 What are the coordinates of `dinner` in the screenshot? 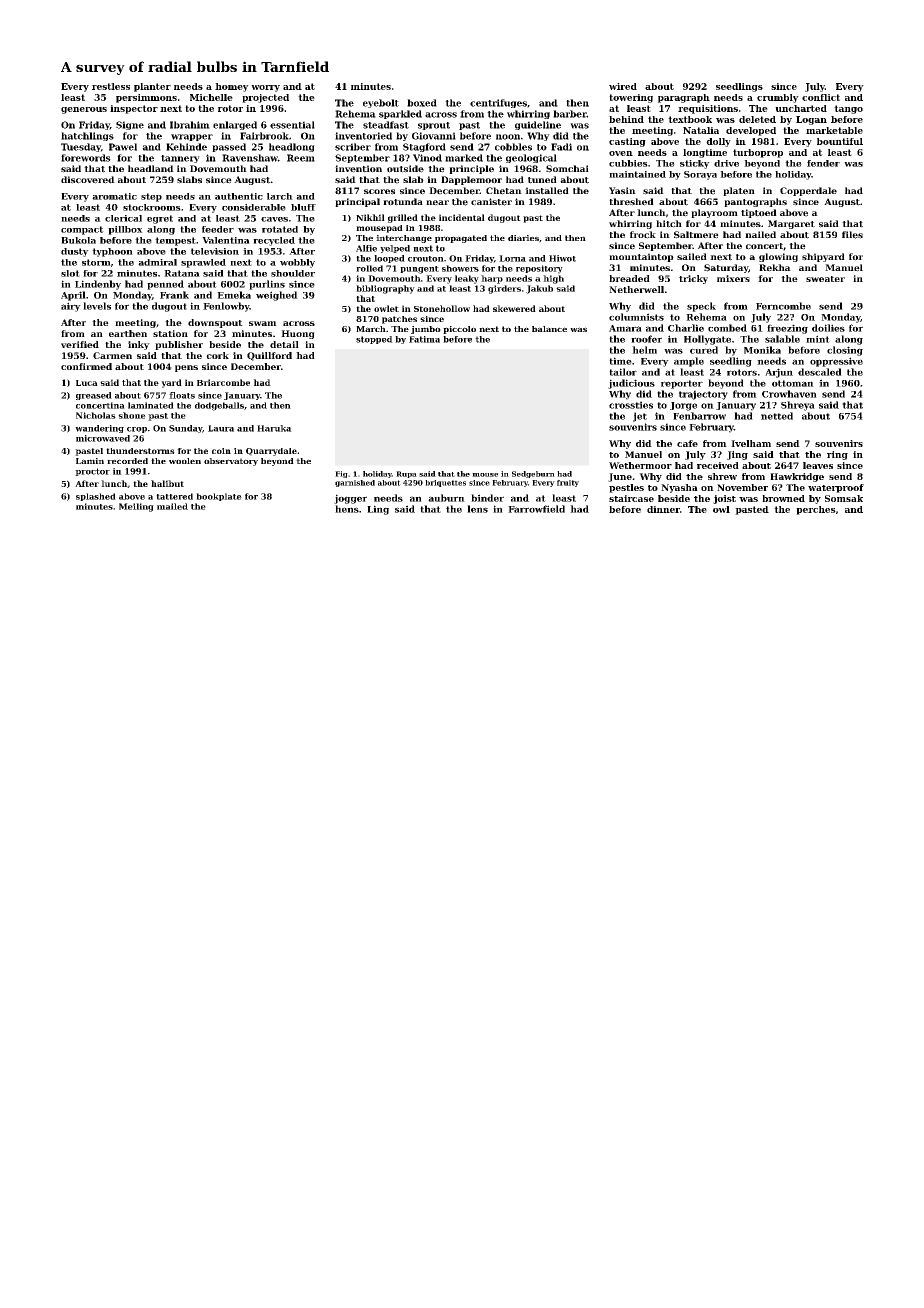 It's located at (663, 509).
